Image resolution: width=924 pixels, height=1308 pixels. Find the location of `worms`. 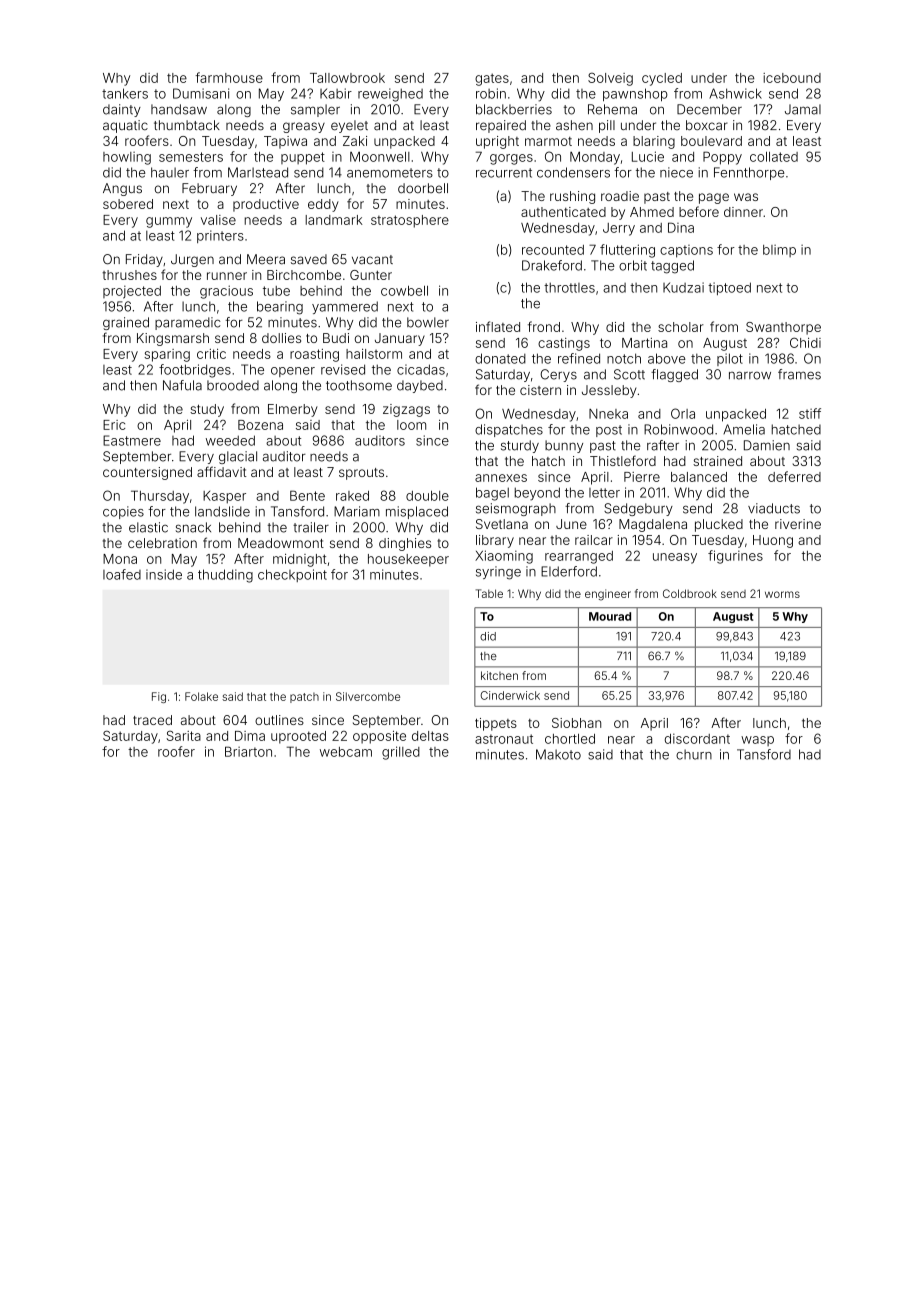

worms is located at coordinates (782, 594).
